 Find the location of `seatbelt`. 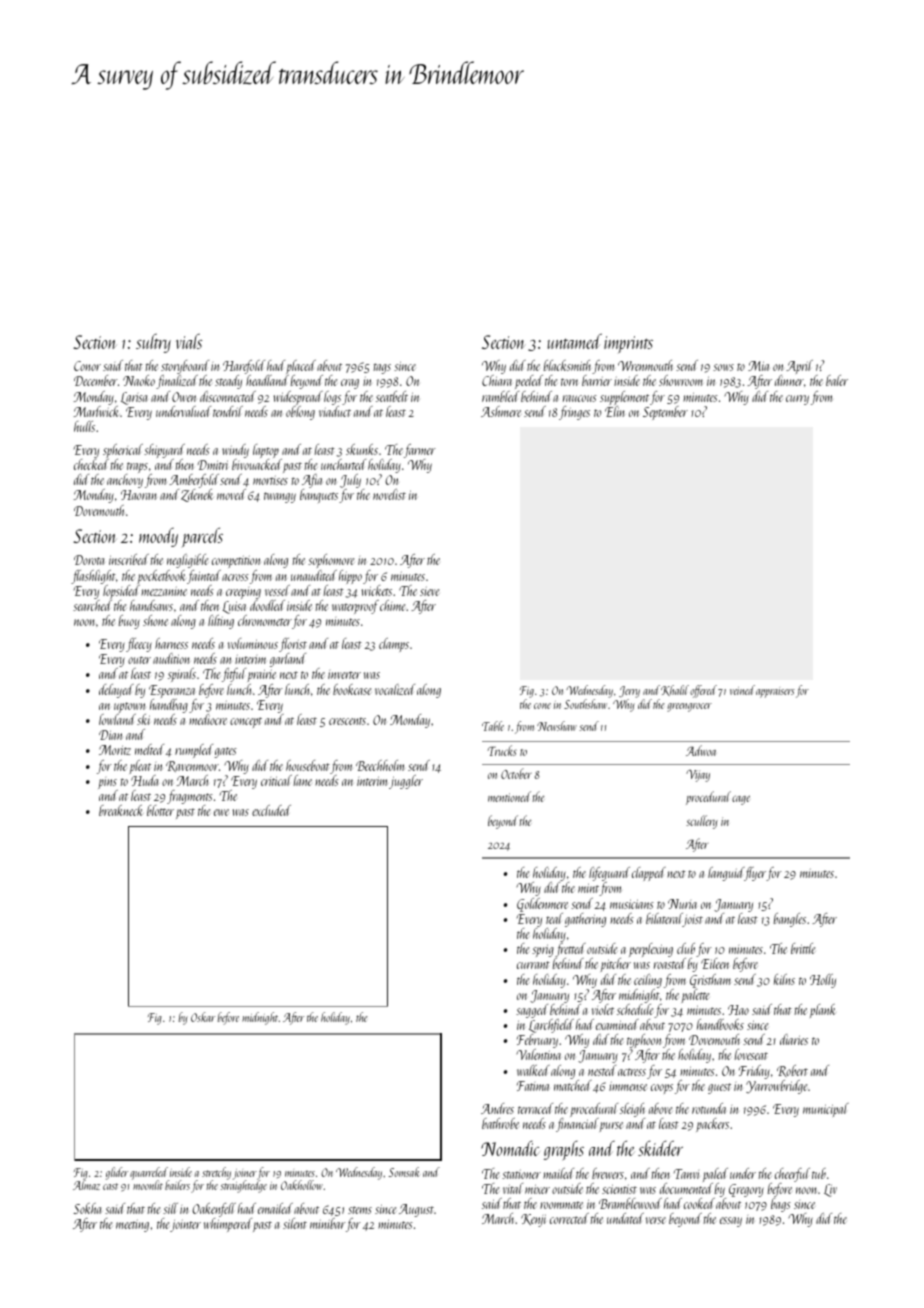

seatbelt is located at coordinates (392, 396).
